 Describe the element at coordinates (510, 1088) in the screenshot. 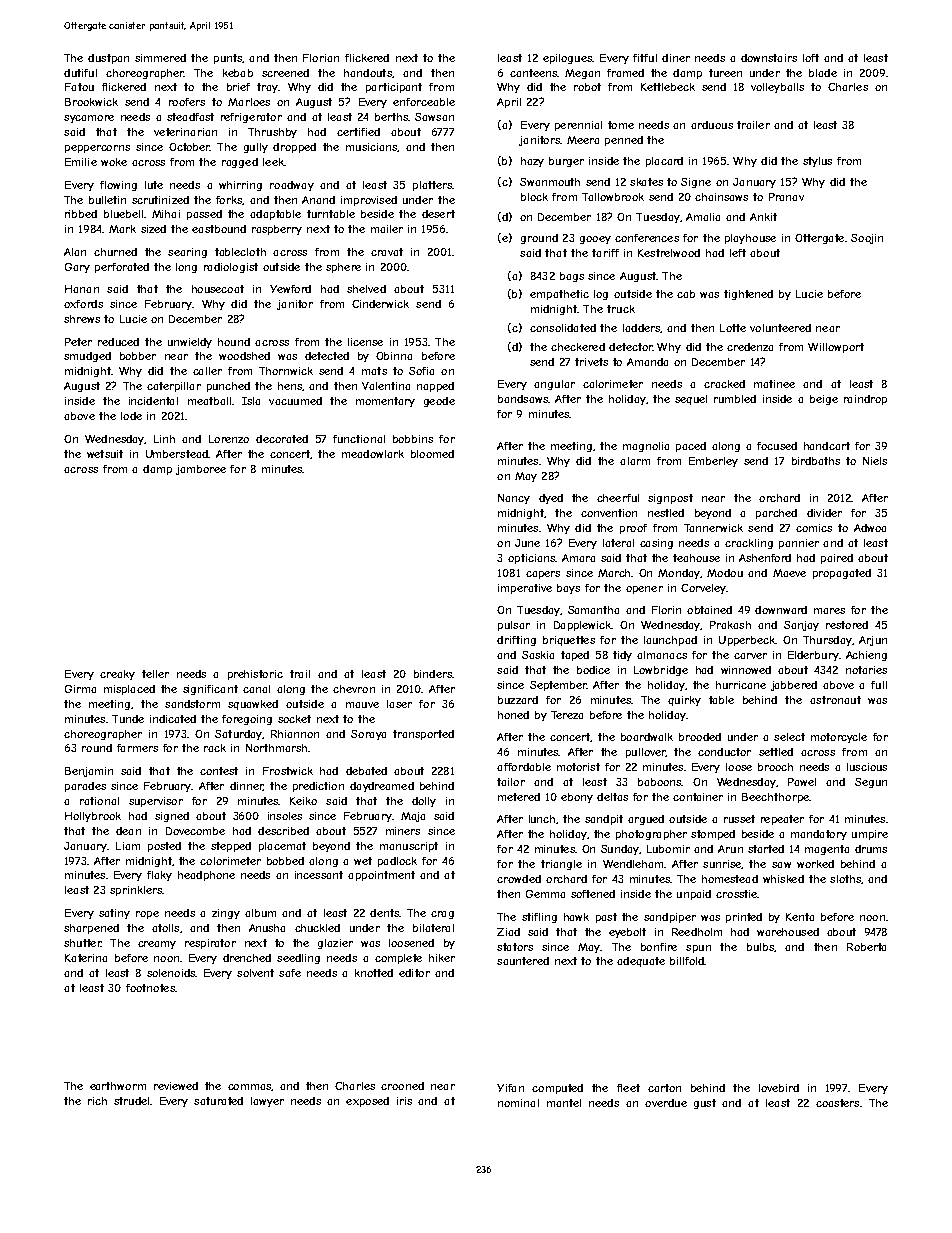

I see `Yifan` at that location.
